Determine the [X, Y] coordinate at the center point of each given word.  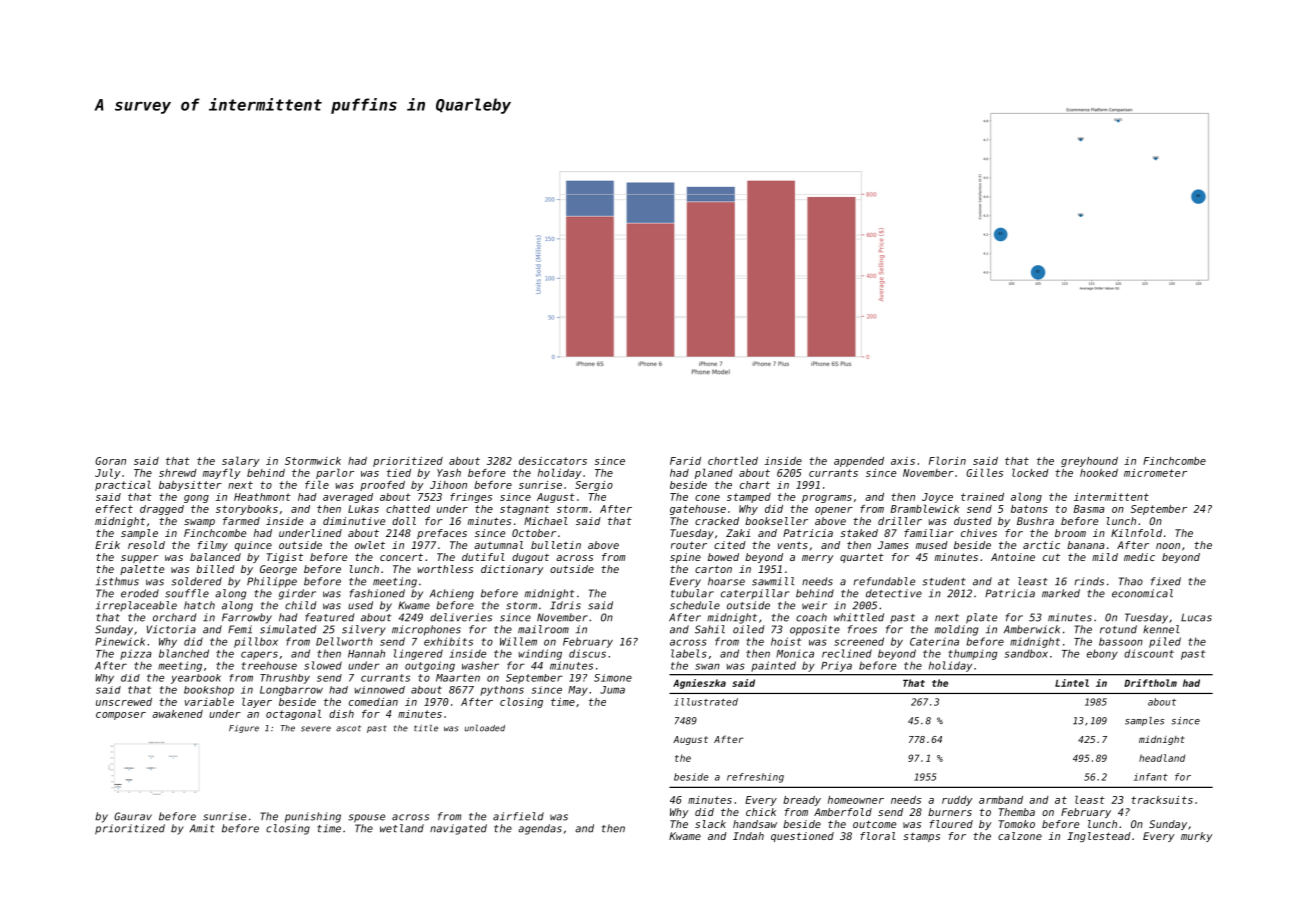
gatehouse [698, 510]
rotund [1118, 629]
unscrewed [124, 702]
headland [1162, 758]
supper [140, 559]
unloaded [485, 728]
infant [1151, 777]
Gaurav [133, 816]
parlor [335, 473]
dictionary [512, 570]
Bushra [1035, 521]
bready [802, 801]
